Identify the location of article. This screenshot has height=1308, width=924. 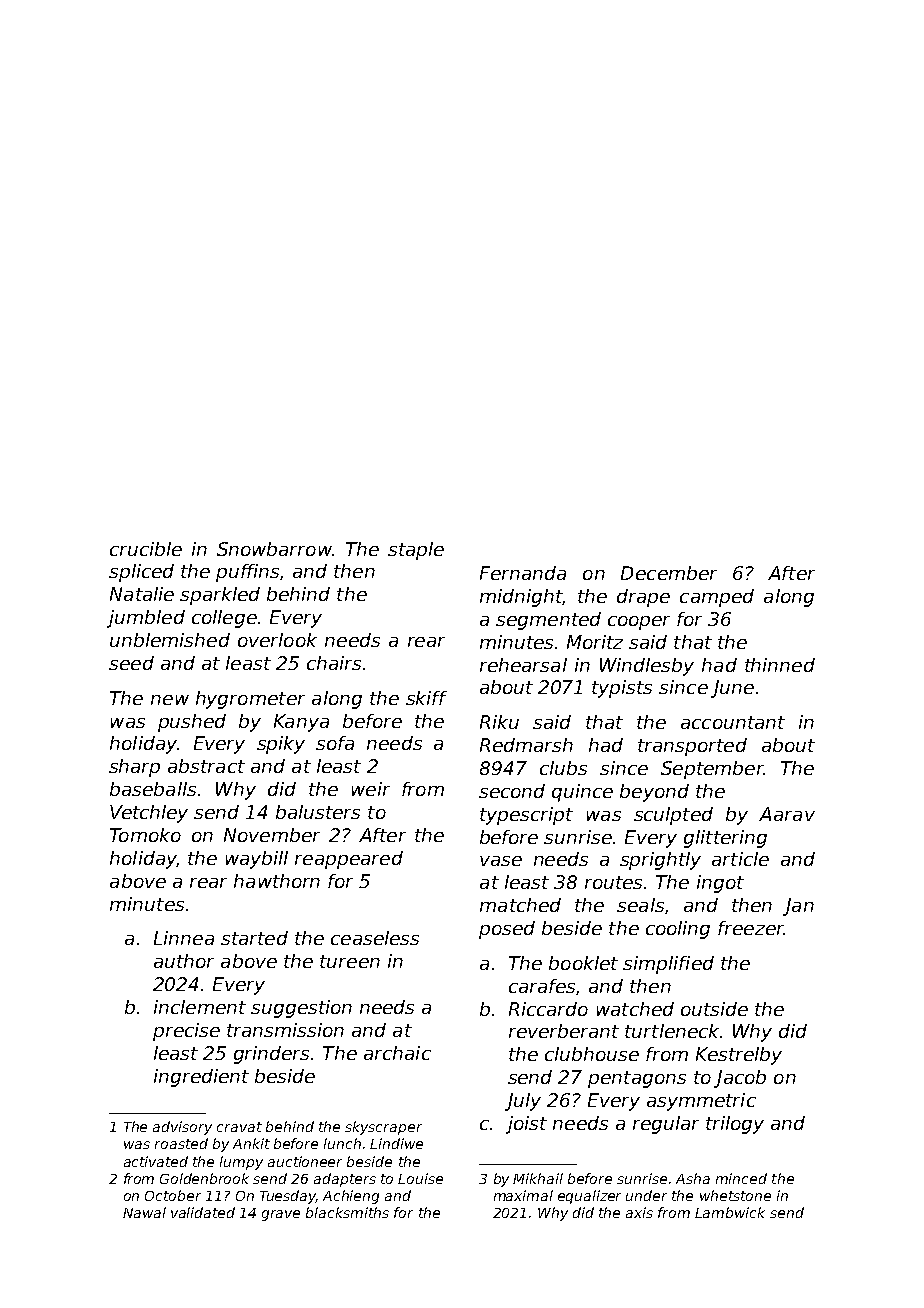
(740, 859).
